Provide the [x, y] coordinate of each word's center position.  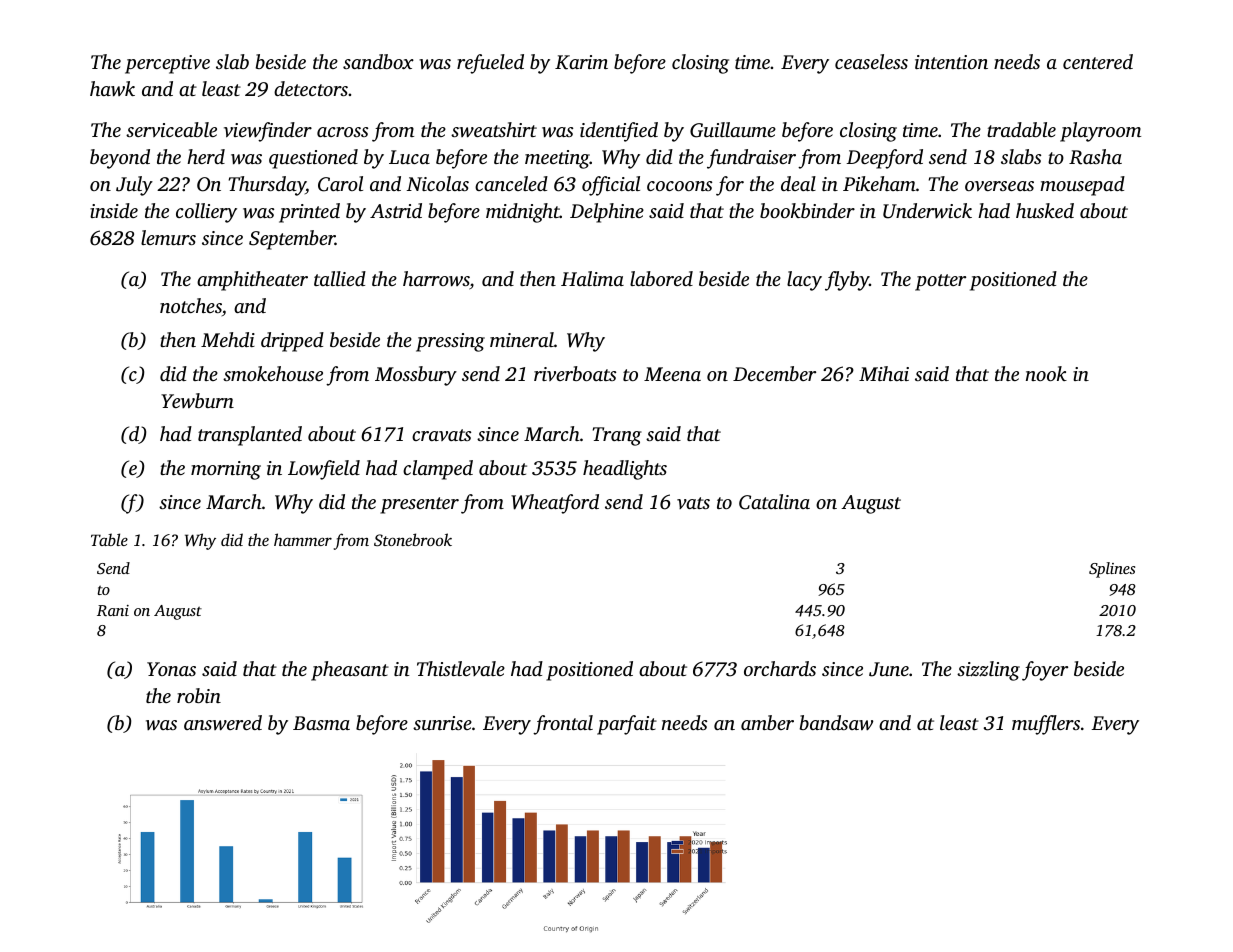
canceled [511, 183]
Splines [1112, 570]
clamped [438, 470]
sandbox [378, 61]
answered [223, 723]
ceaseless [871, 61]
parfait [627, 725]
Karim [581, 62]
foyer [1045, 671]
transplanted [250, 436]
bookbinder [807, 210]
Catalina [774, 502]
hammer [303, 539]
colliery [206, 213]
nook [1046, 373]
